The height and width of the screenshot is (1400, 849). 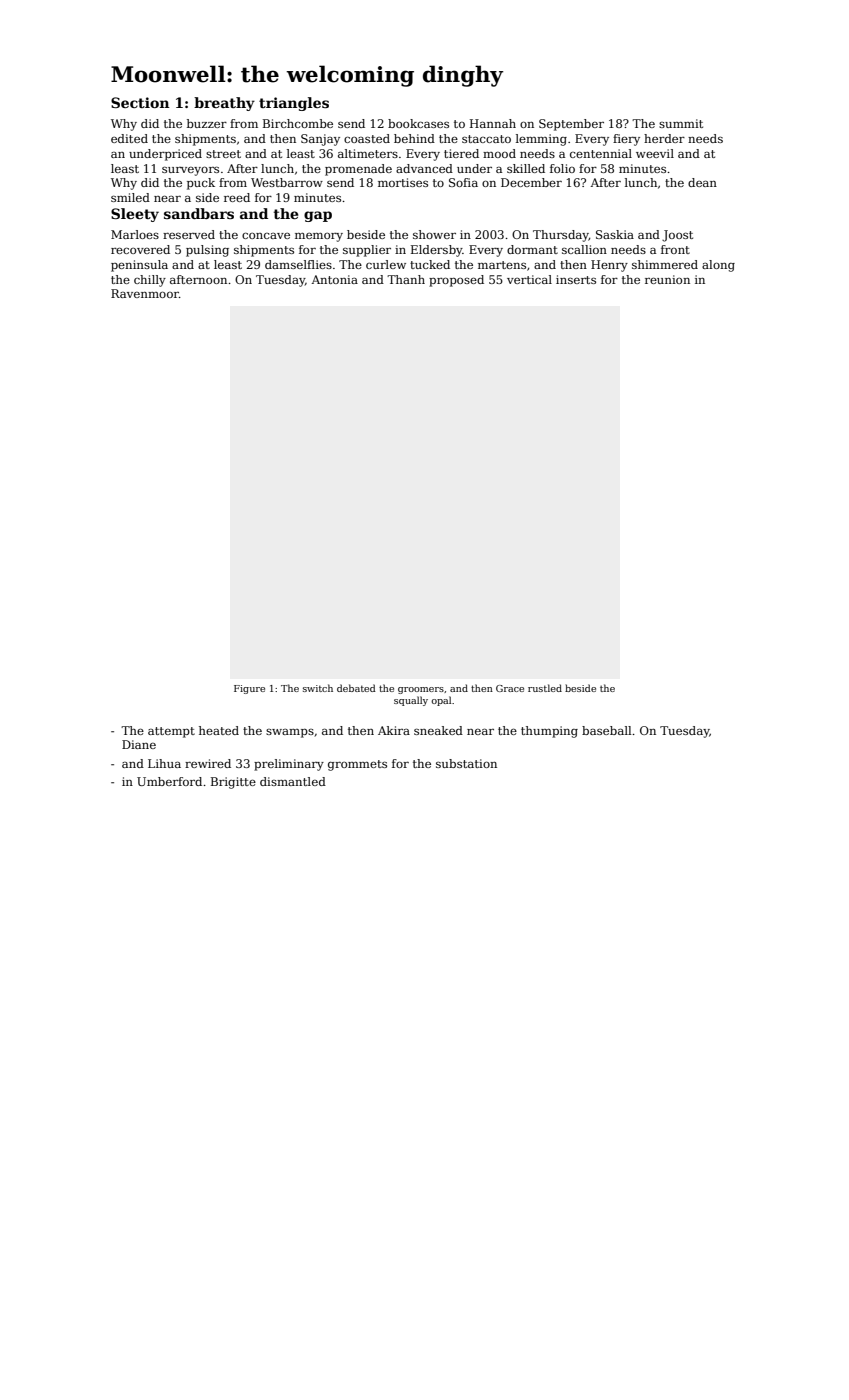 What do you see at coordinates (298, 264) in the screenshot?
I see `damselflies` at bounding box center [298, 264].
